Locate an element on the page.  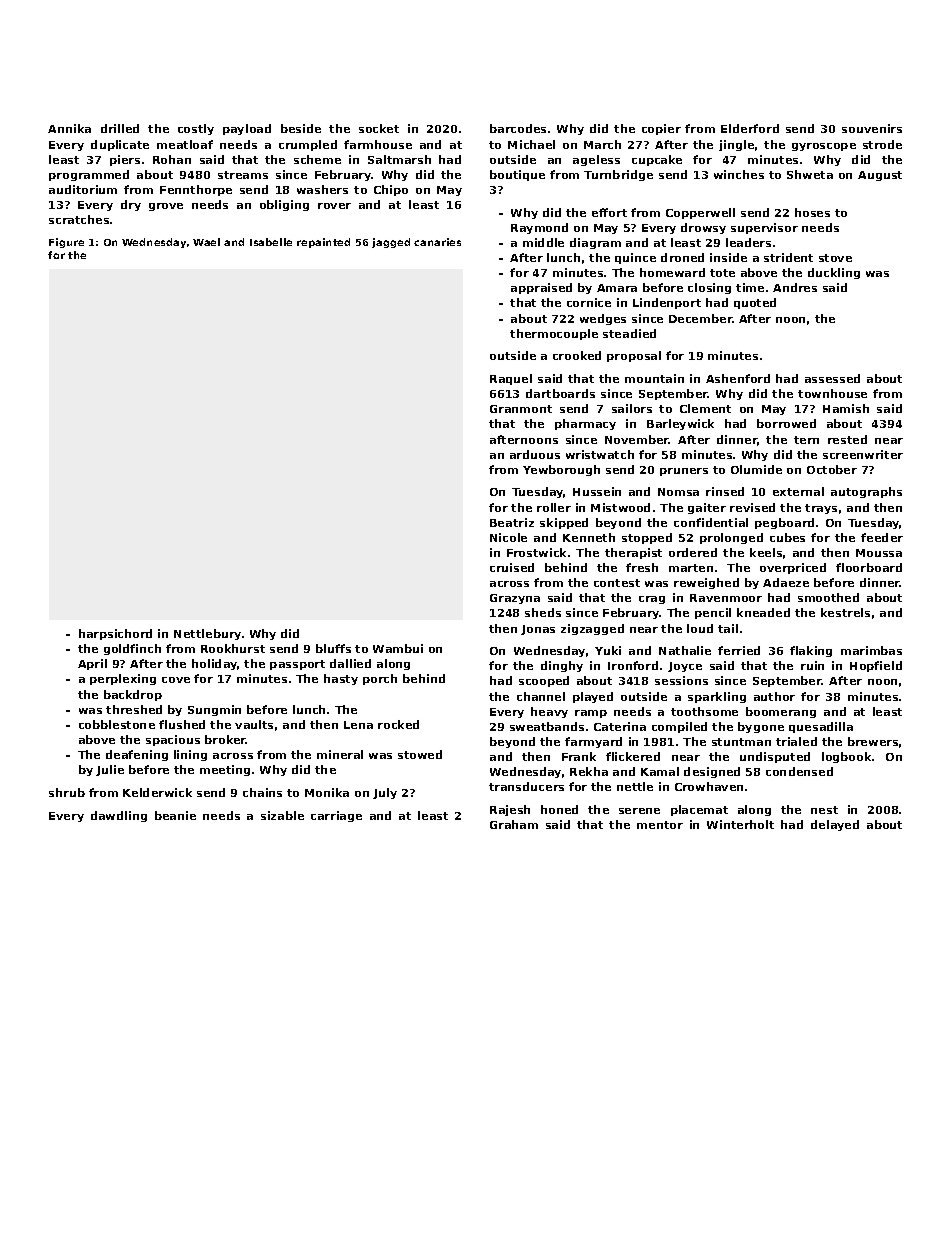
chains is located at coordinates (262, 792).
